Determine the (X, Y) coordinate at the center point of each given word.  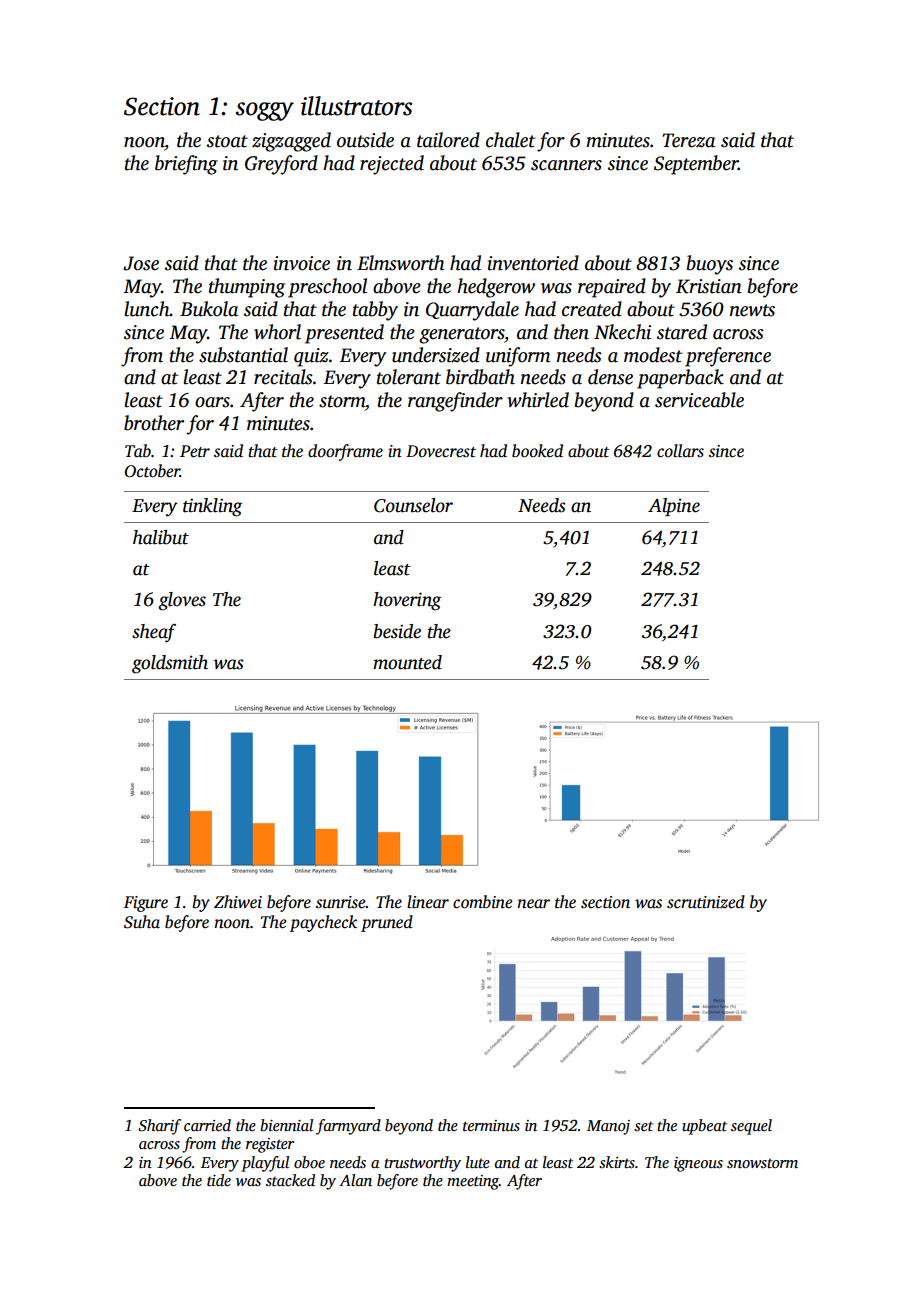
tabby (375, 311)
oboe (309, 1162)
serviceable (699, 400)
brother (154, 423)
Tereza (689, 140)
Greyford (281, 165)
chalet (510, 140)
